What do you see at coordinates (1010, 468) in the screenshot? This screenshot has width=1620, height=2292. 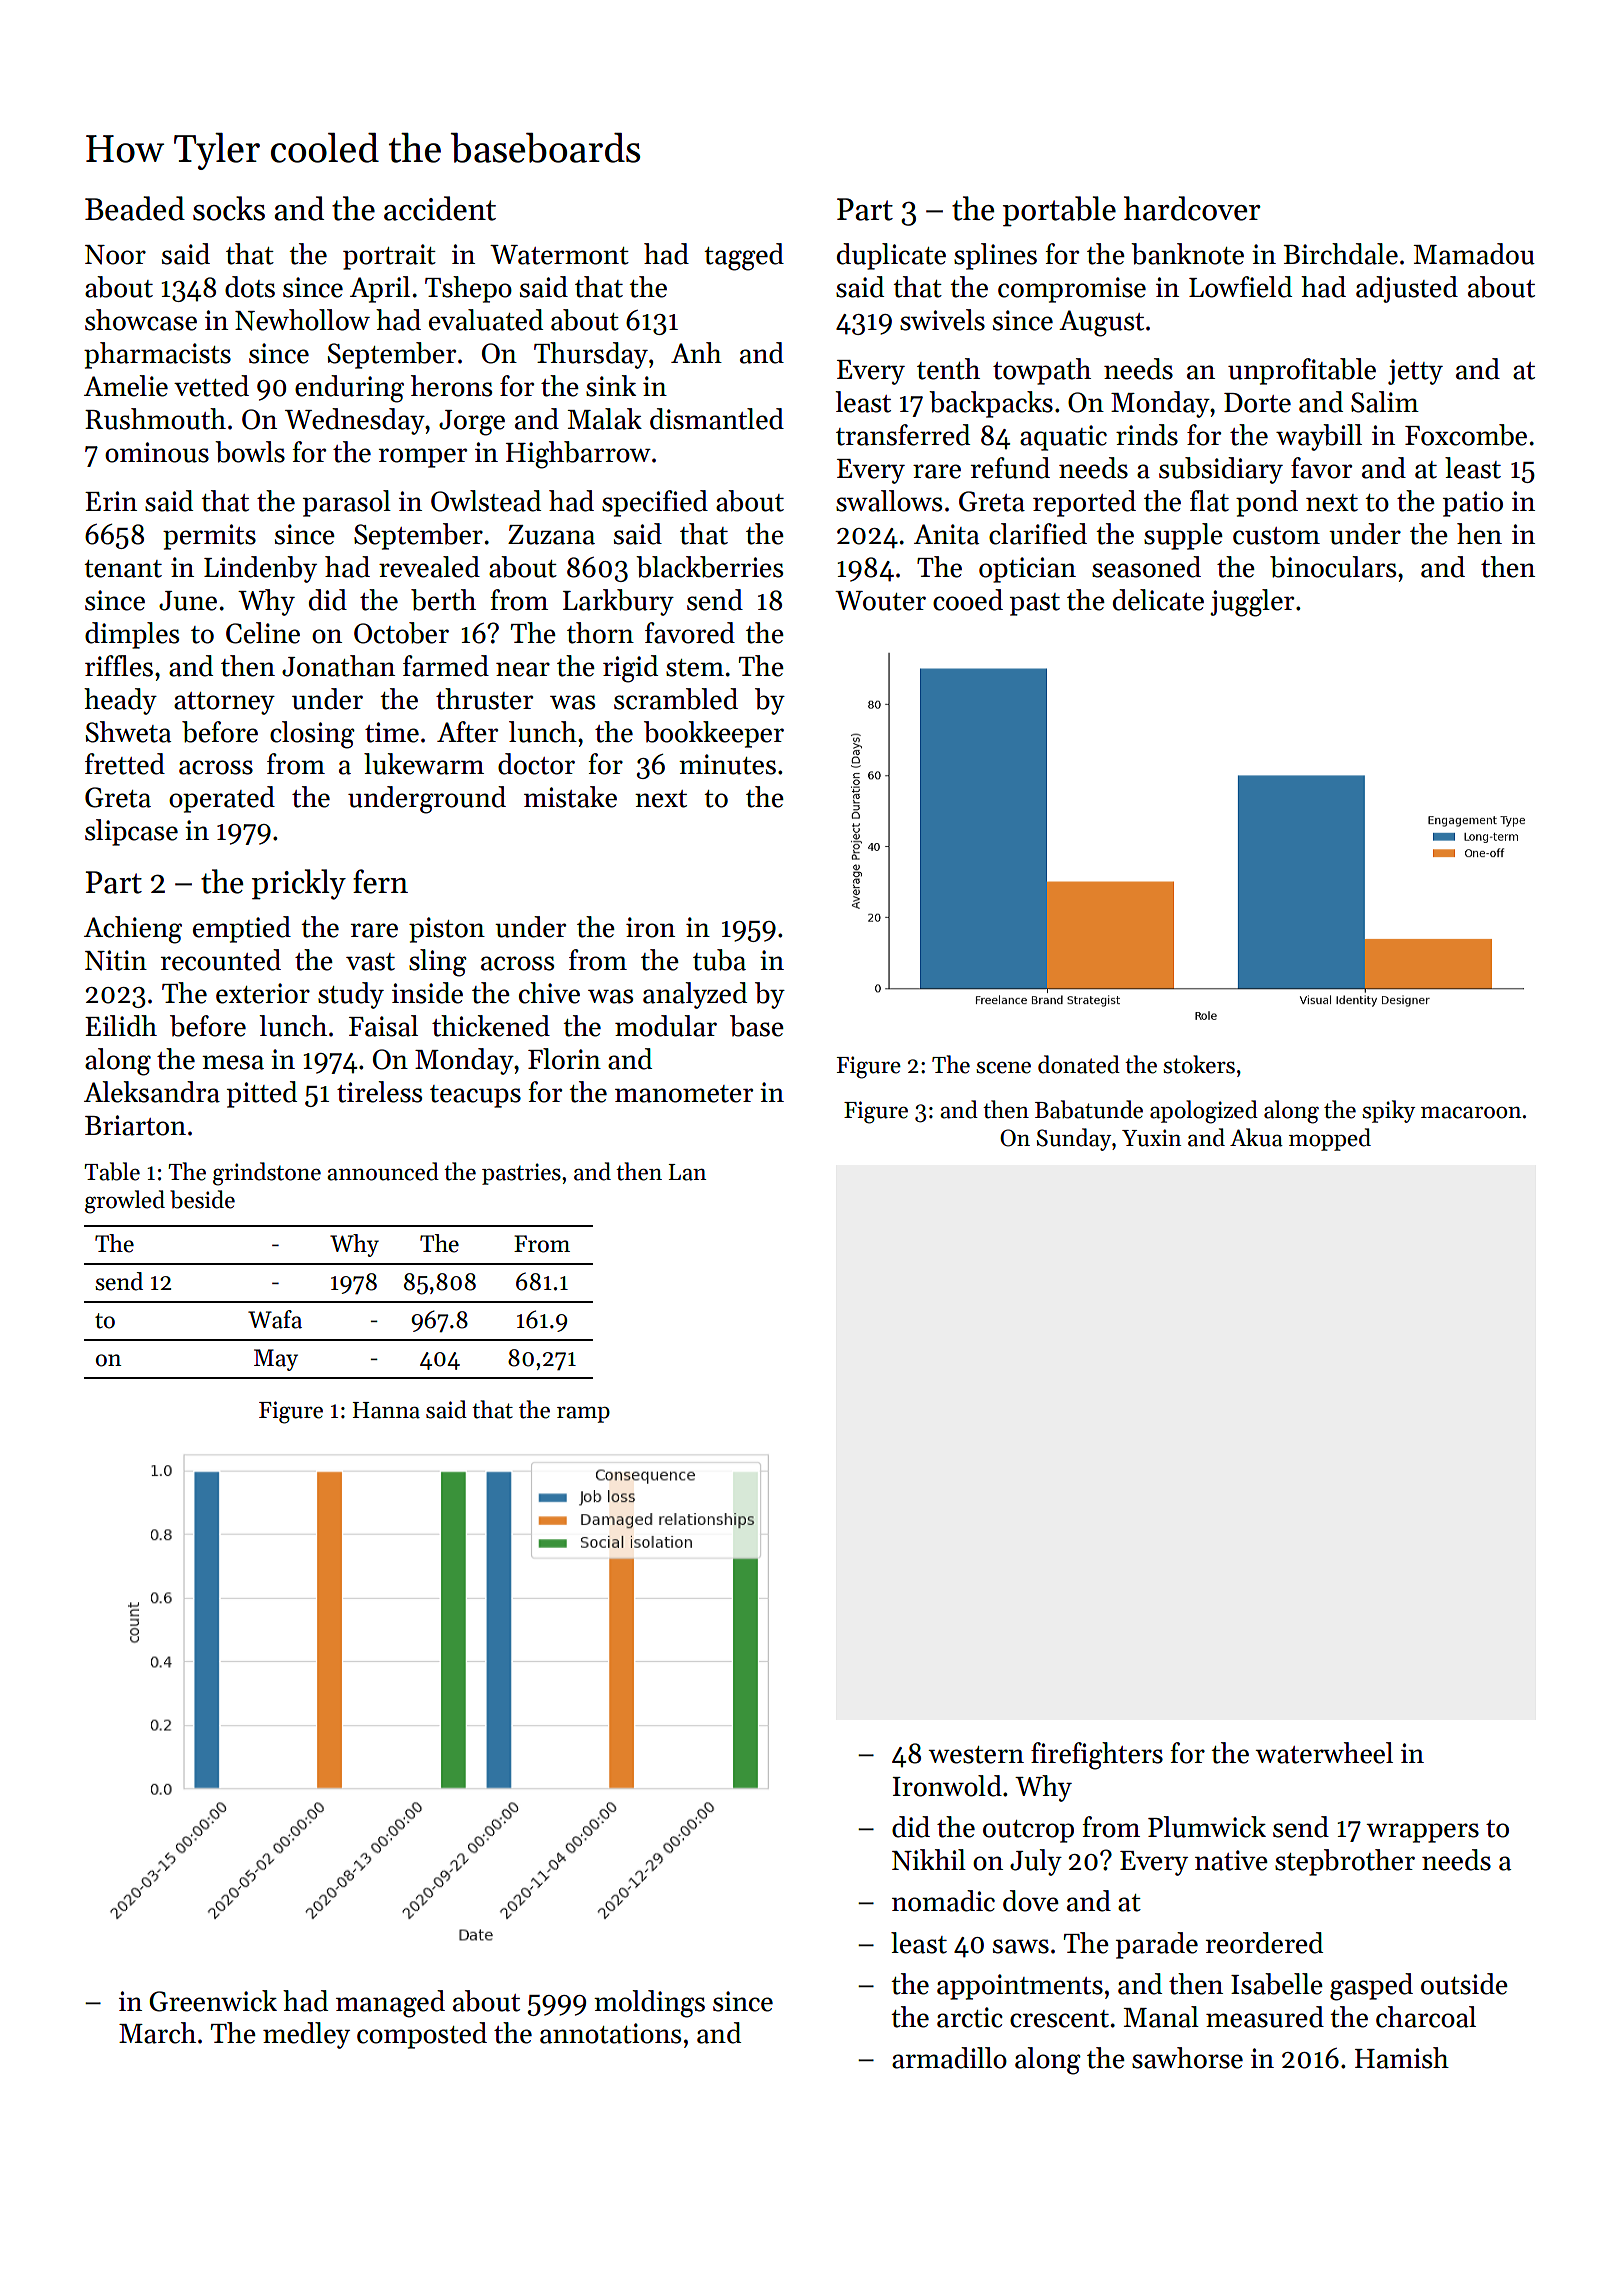 I see `refund` at bounding box center [1010, 468].
